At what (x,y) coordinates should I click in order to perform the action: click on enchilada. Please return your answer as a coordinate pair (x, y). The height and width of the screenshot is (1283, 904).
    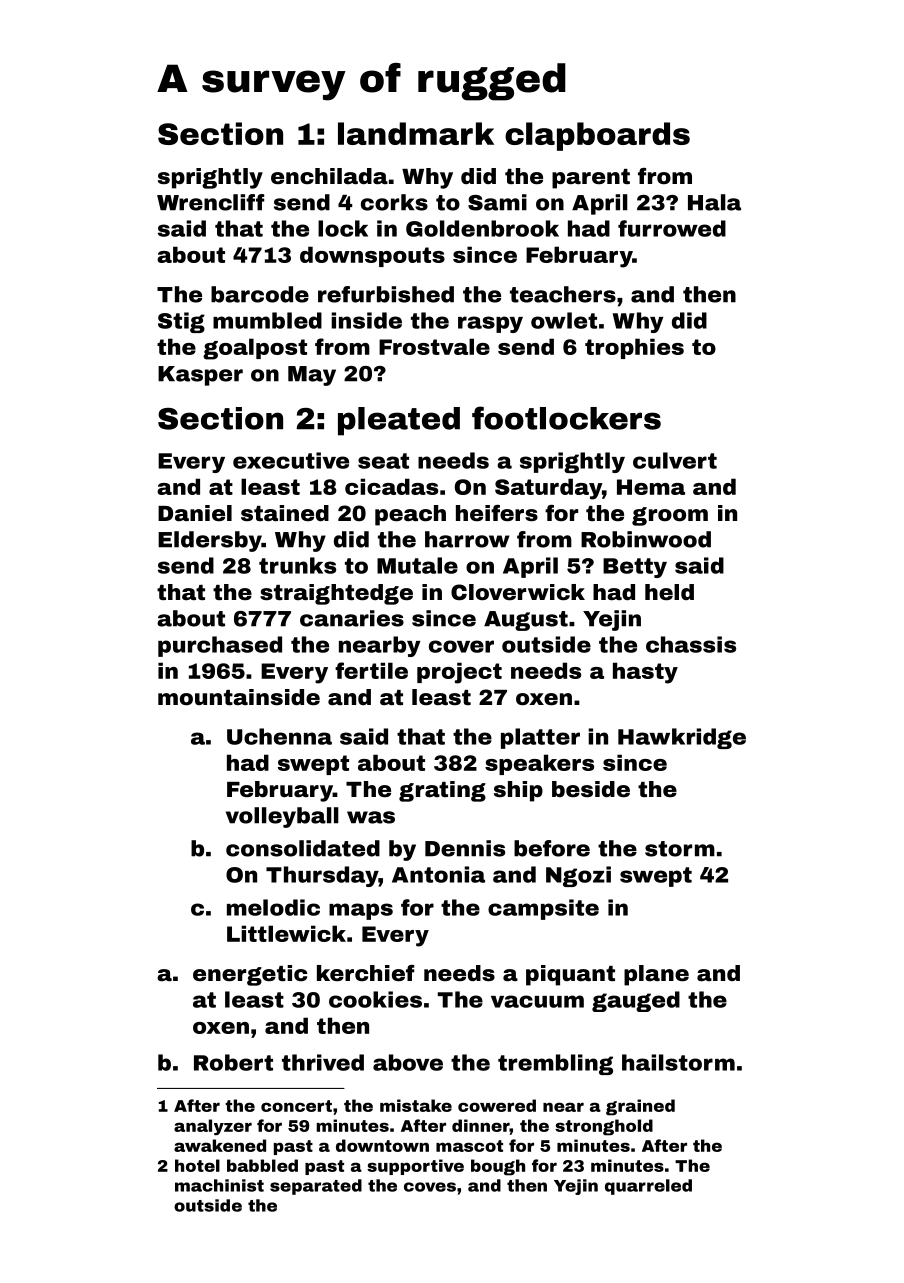
    Looking at the image, I should click on (329, 176).
